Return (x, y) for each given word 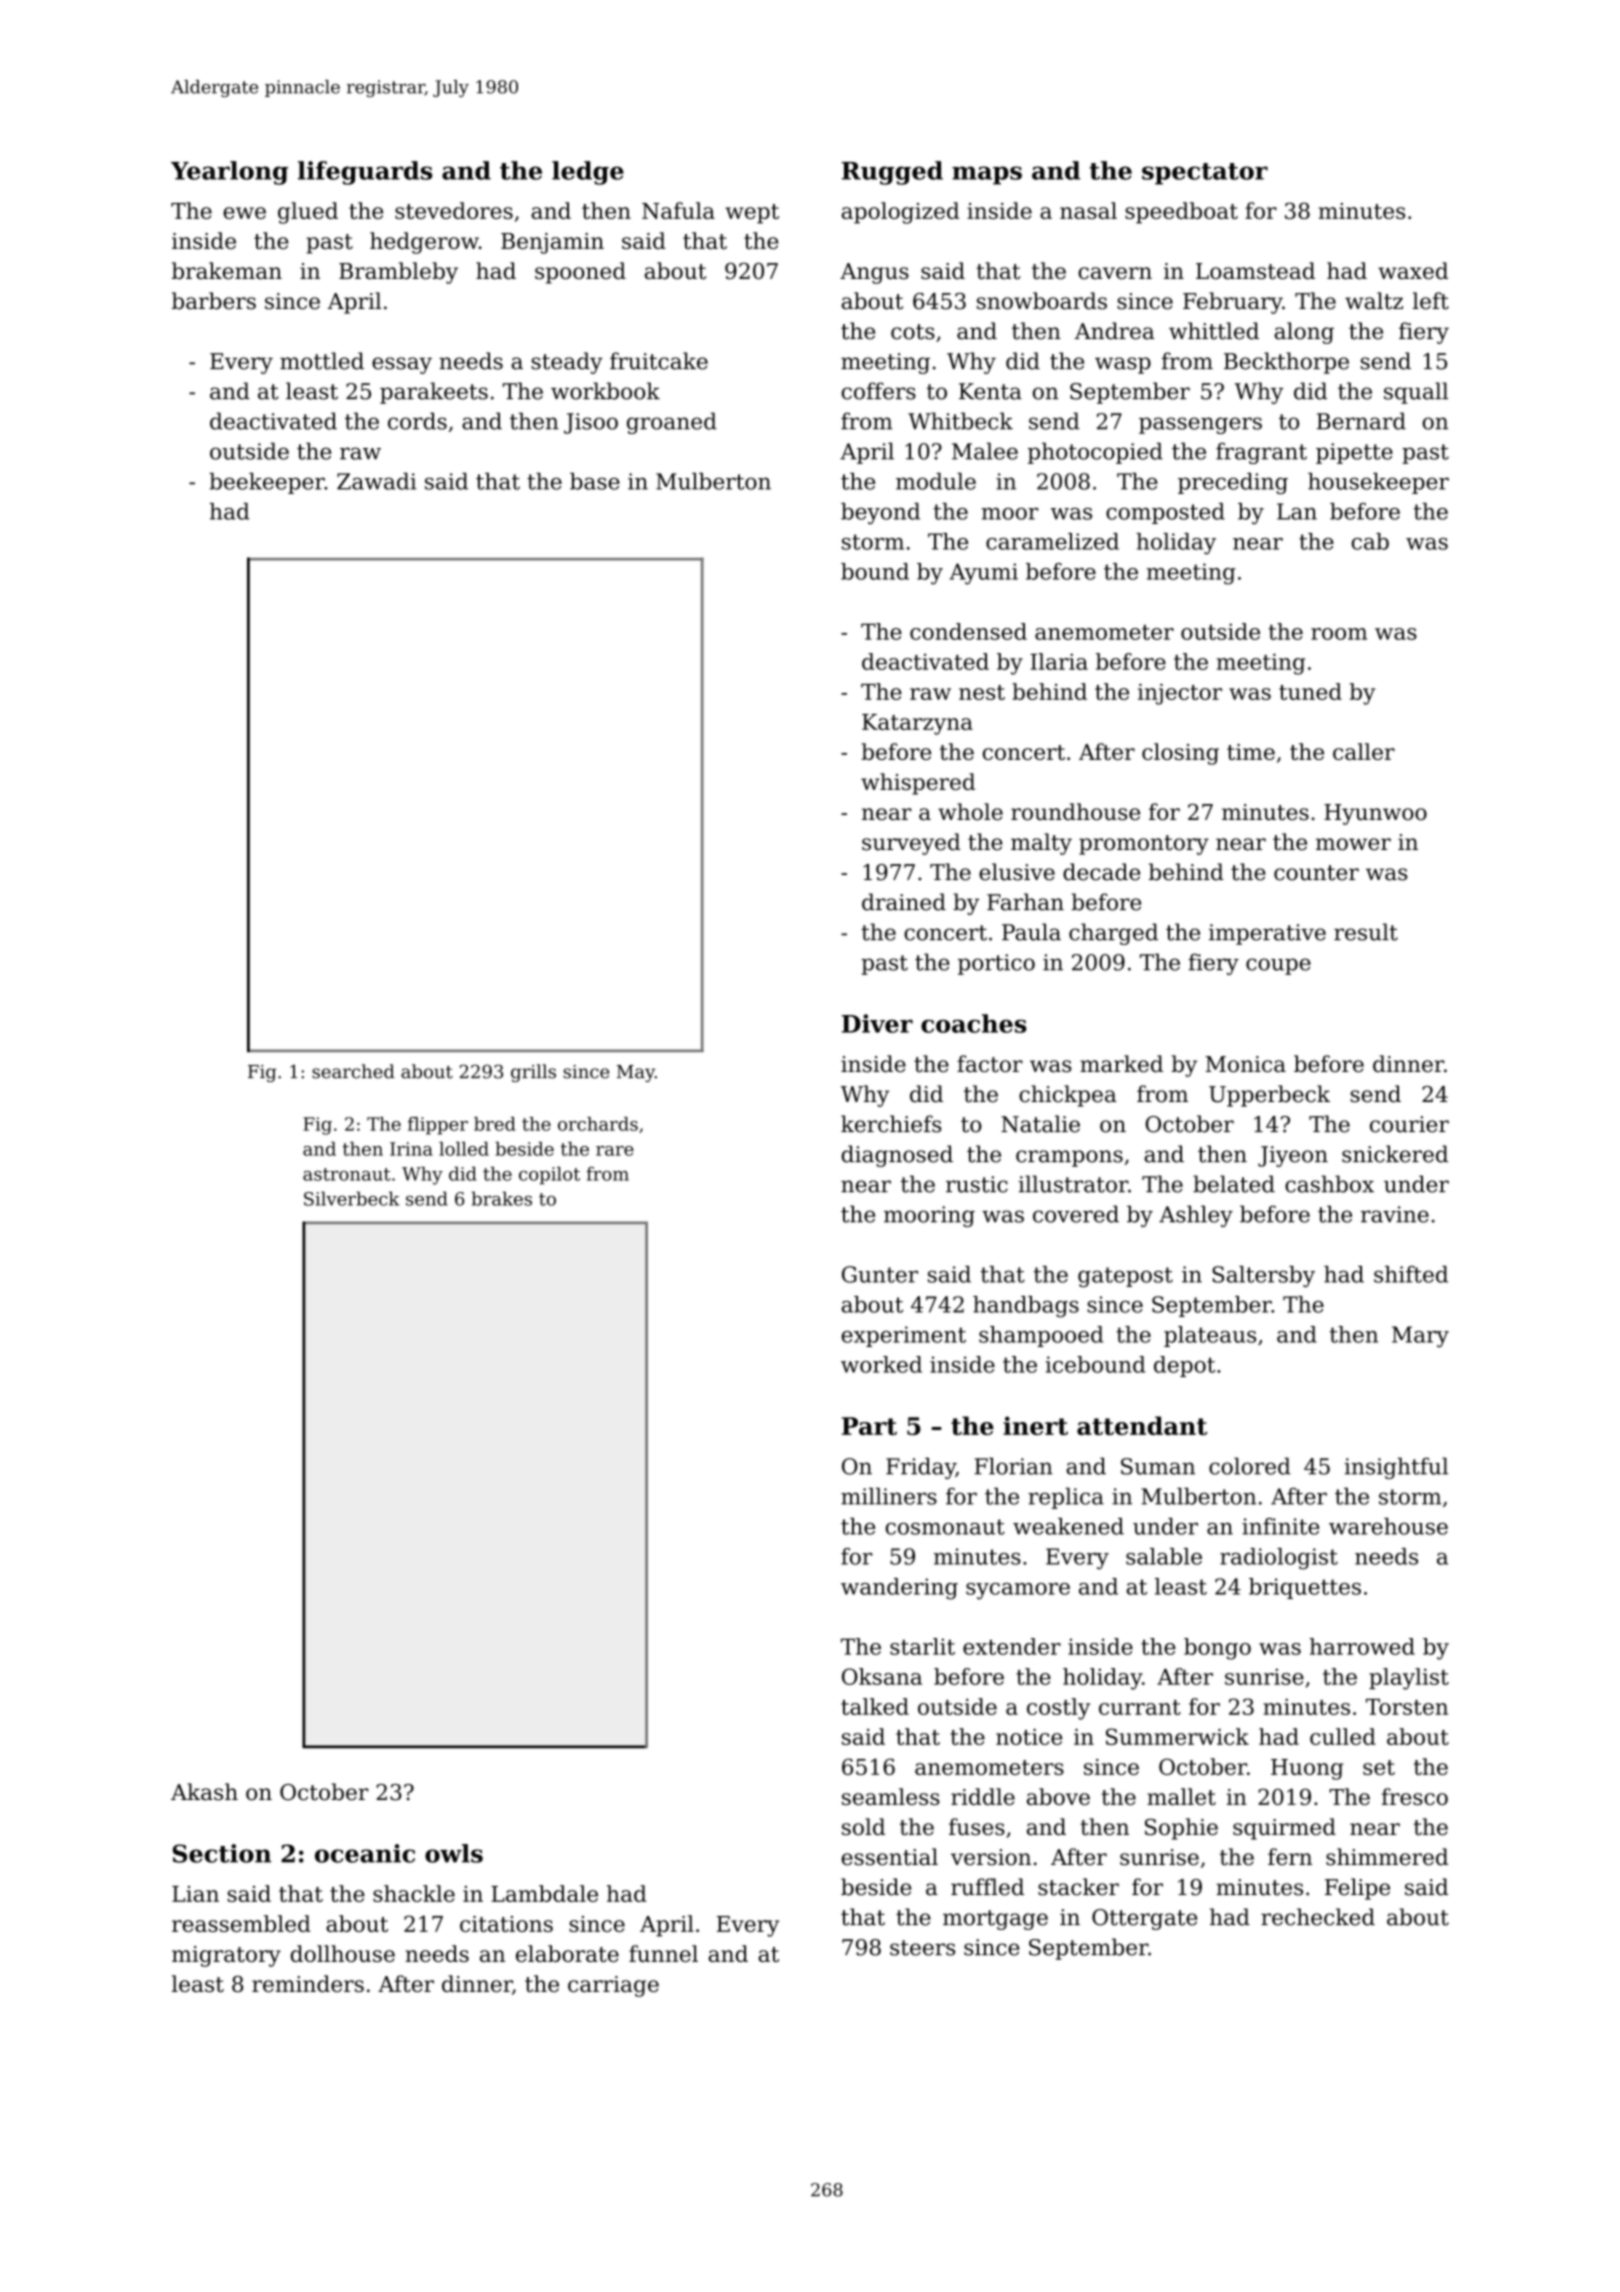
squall (1416, 393)
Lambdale (544, 1893)
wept (752, 214)
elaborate (567, 1953)
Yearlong (229, 173)
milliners (889, 1496)
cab (1370, 541)
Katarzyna (917, 724)
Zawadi (377, 481)
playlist (1409, 1679)
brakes (502, 1198)
